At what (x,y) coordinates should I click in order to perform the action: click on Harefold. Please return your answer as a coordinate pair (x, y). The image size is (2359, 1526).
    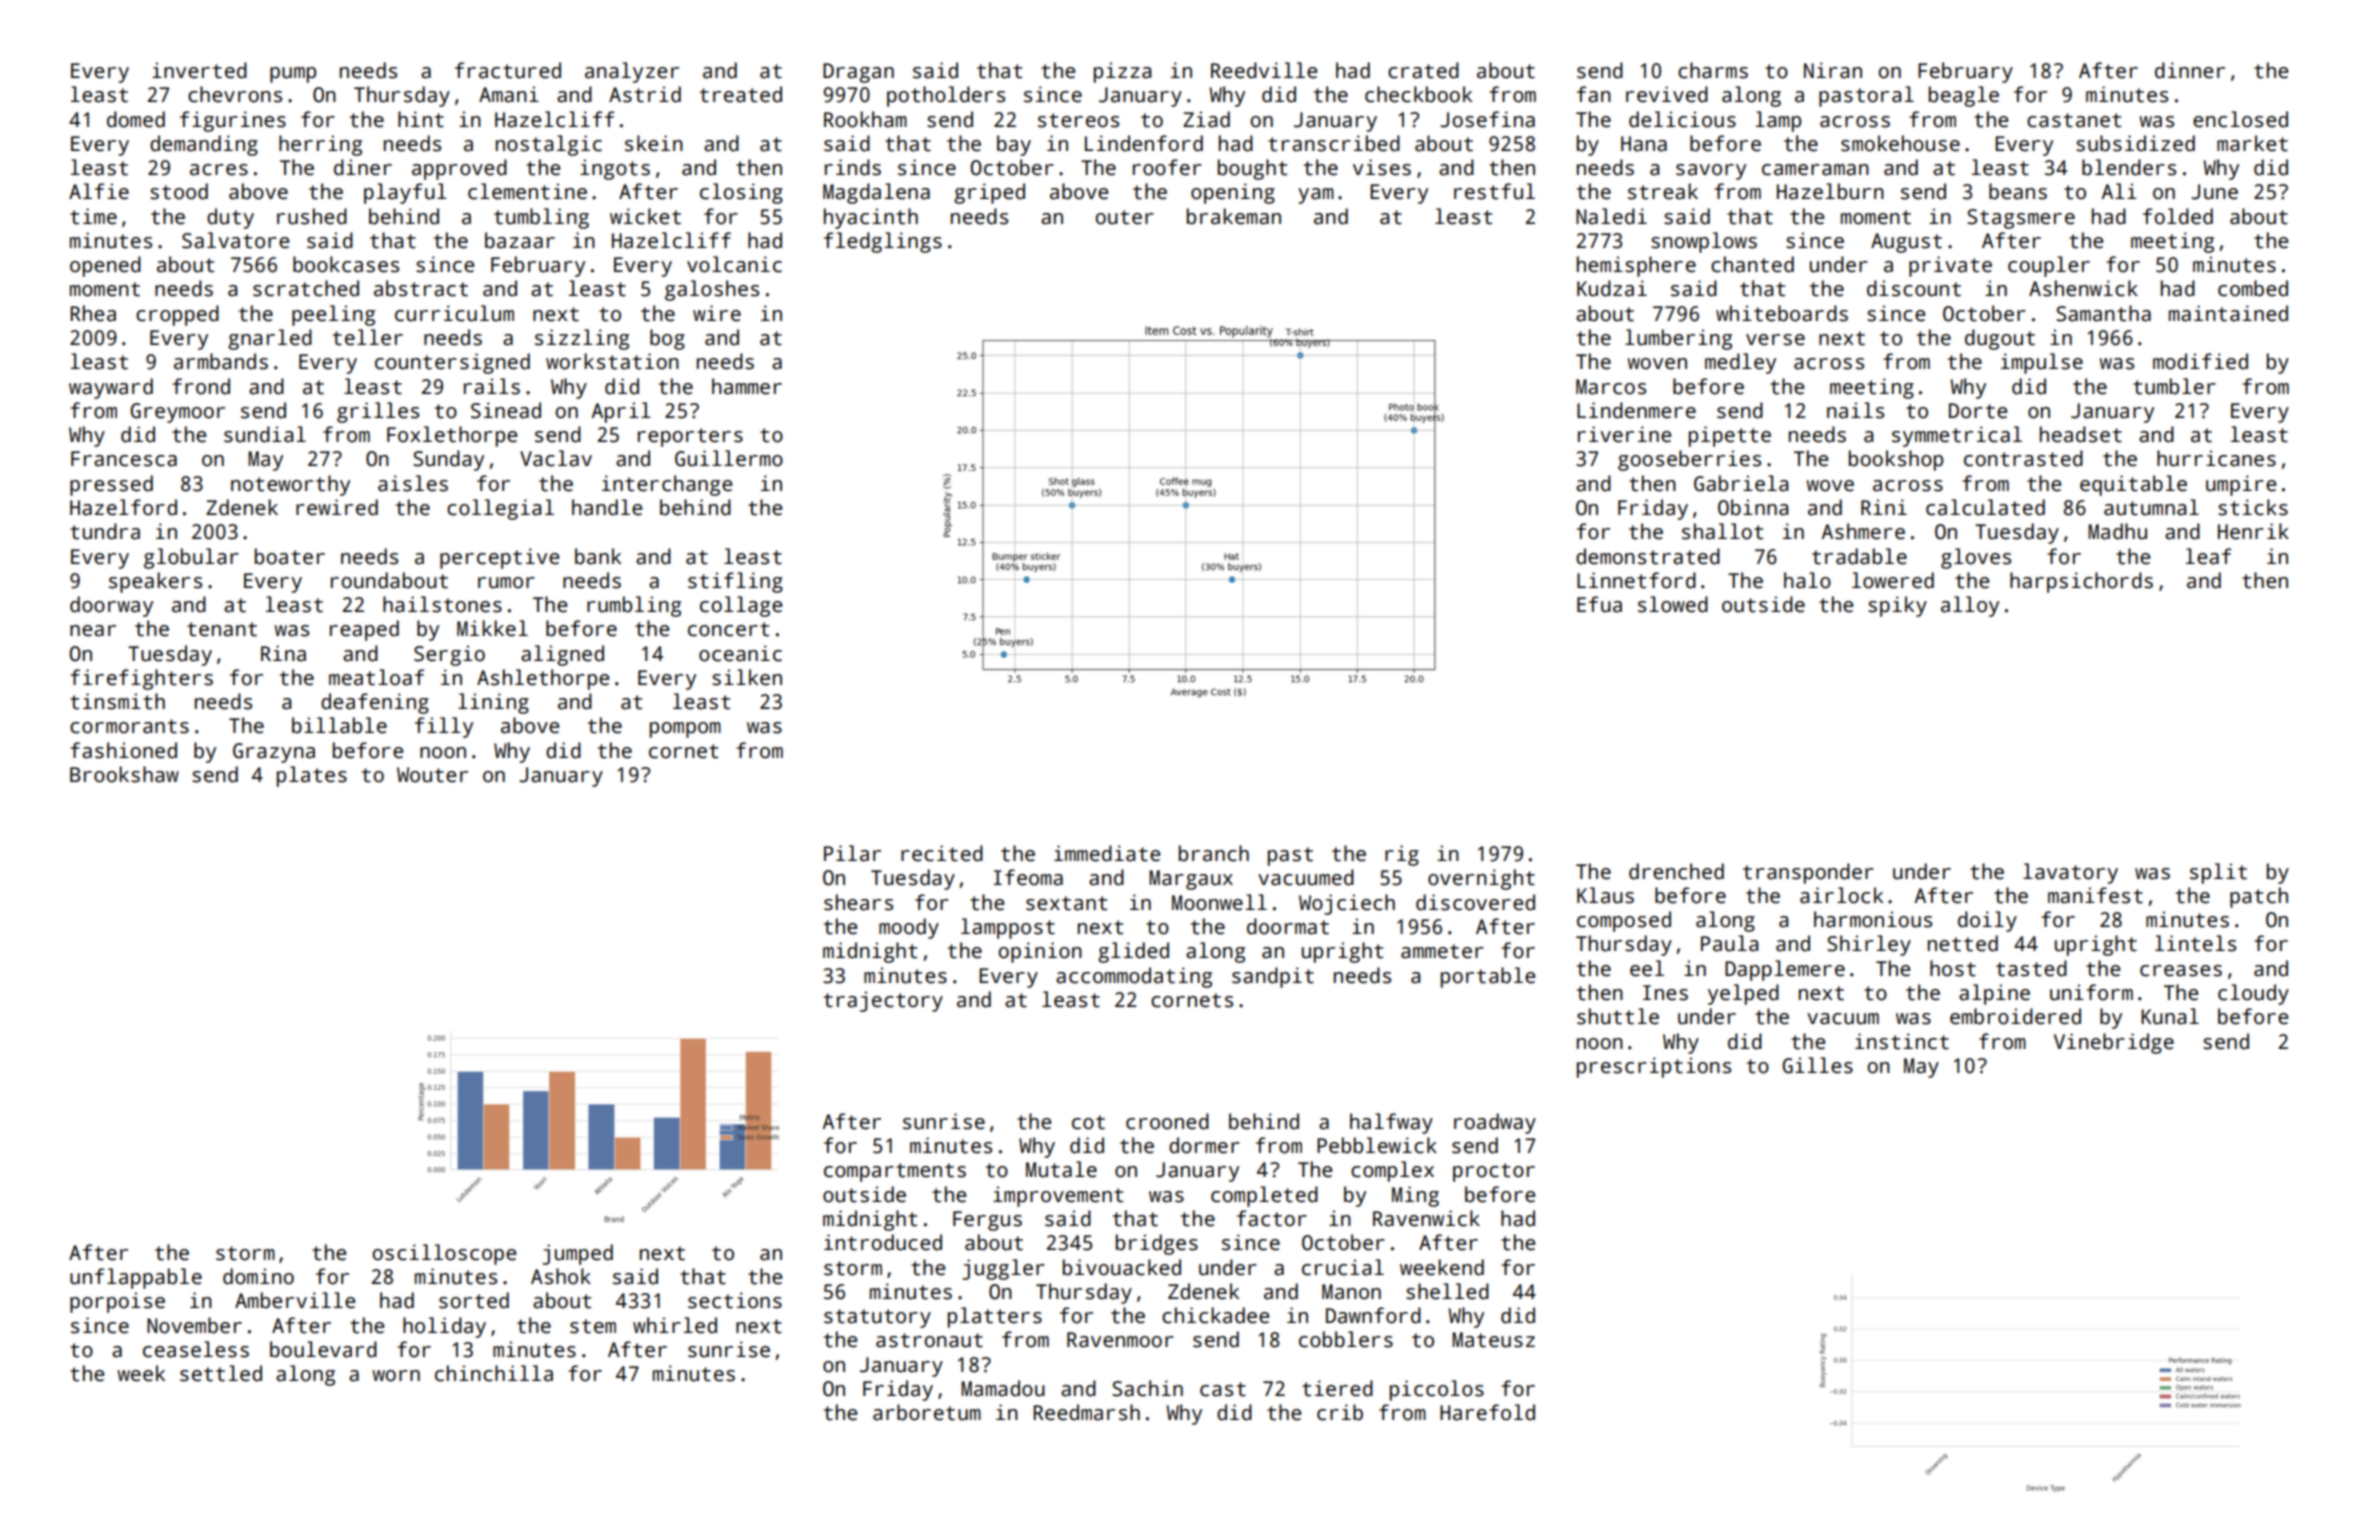
    Looking at the image, I should click on (1487, 1412).
